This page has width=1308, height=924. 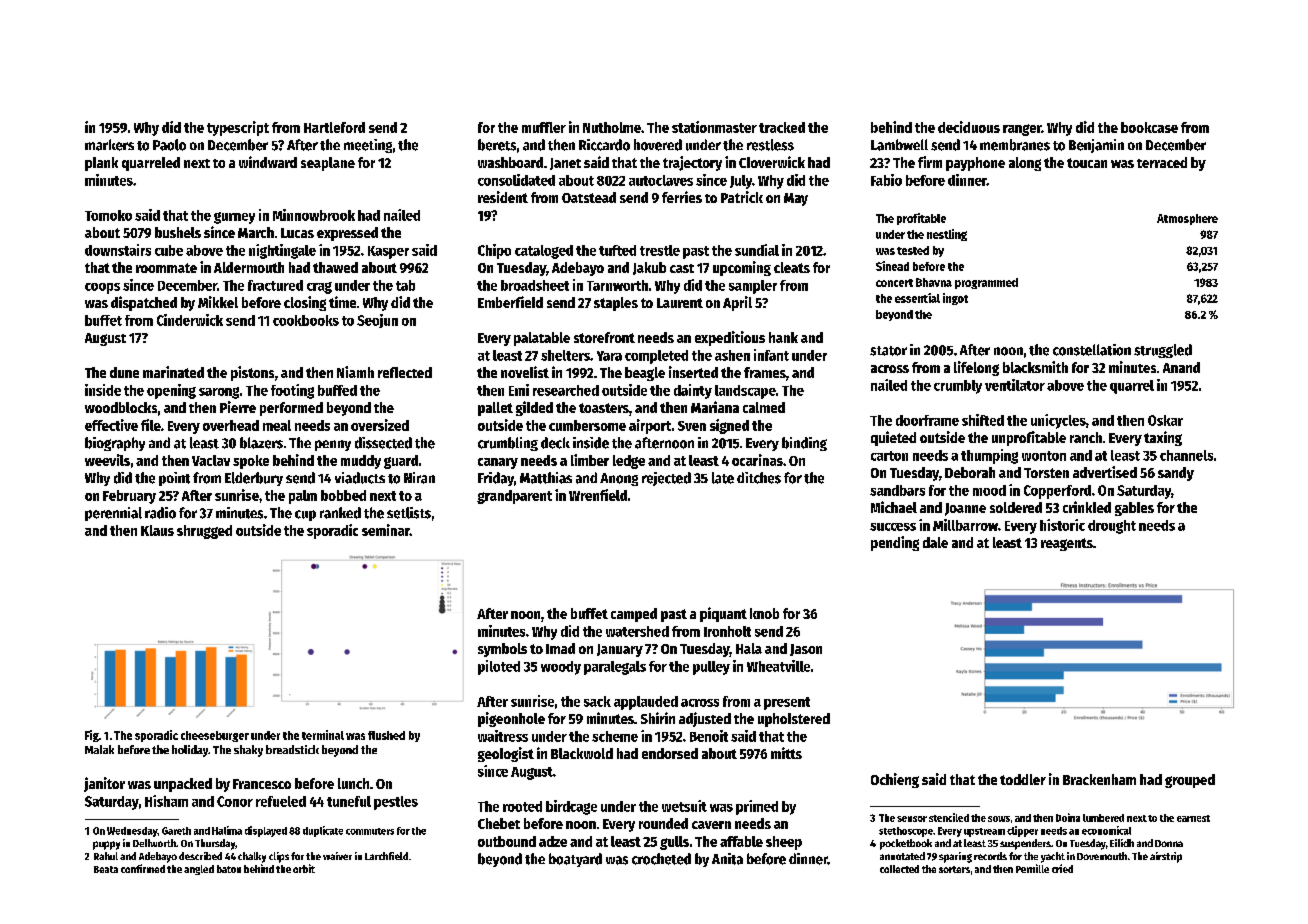 I want to click on airstrip, so click(x=1166, y=857).
